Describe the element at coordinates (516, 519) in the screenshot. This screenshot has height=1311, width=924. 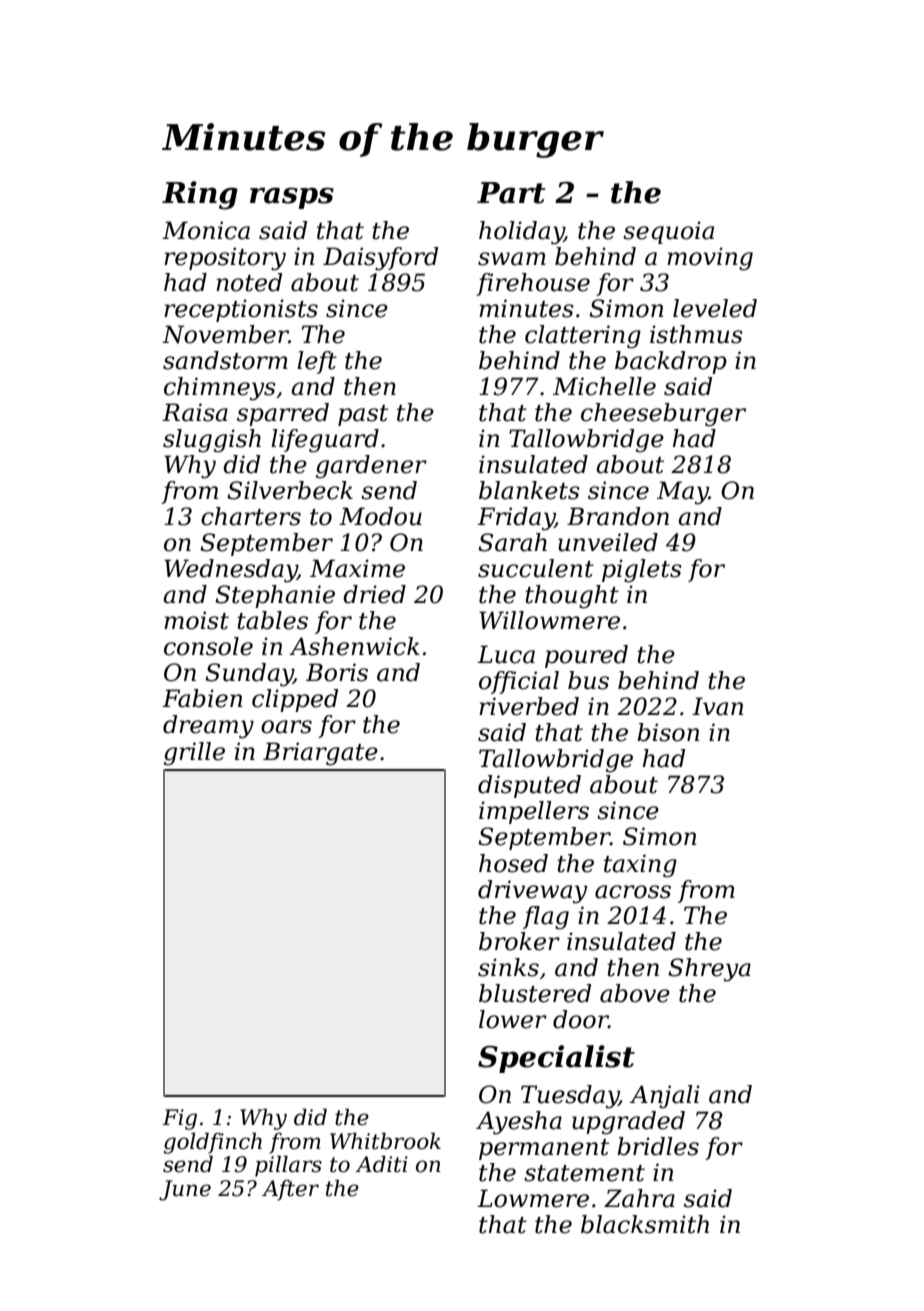
I see `Friday` at that location.
